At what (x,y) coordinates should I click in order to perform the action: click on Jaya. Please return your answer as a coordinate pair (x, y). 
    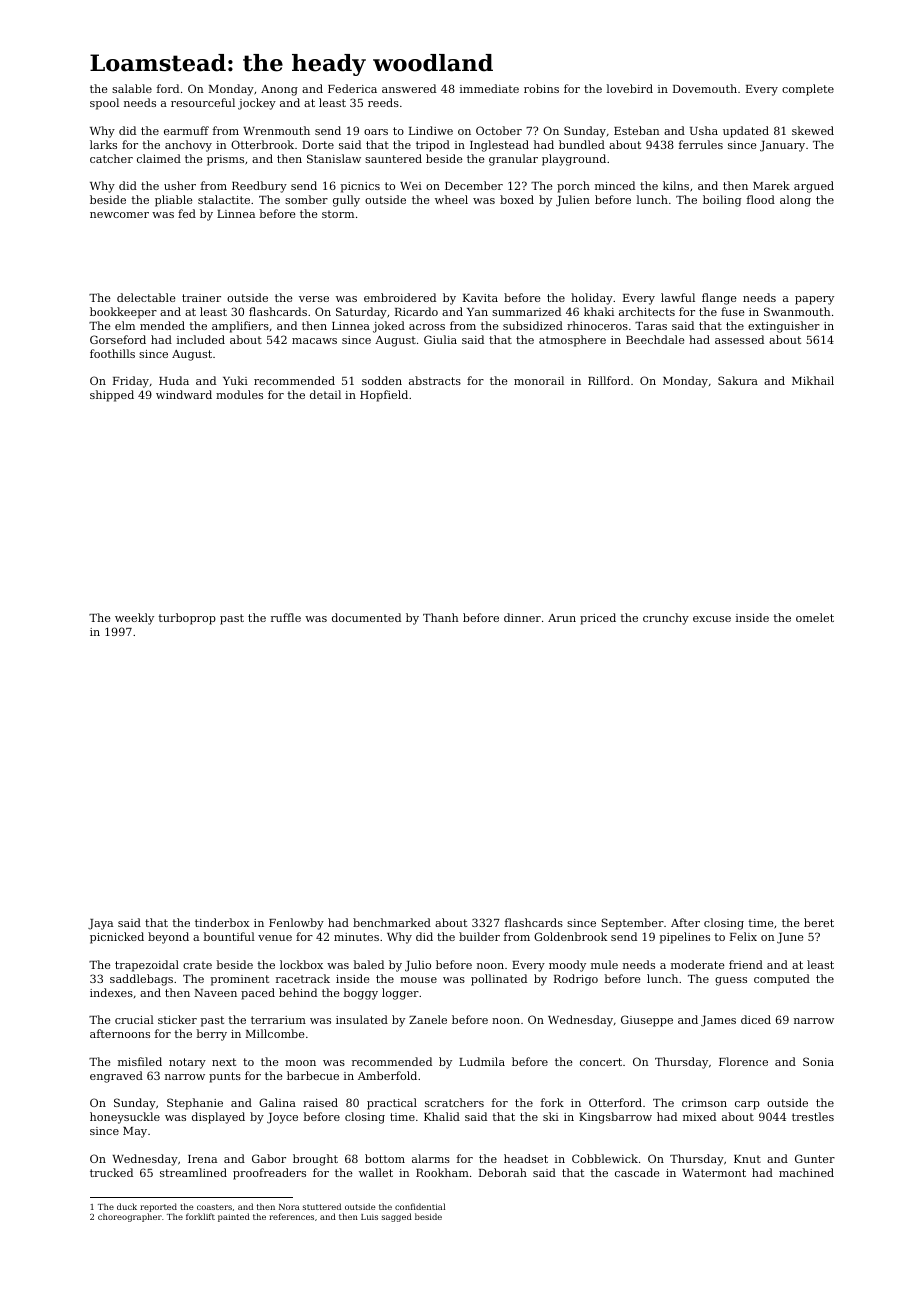
    Looking at the image, I should click on (100, 924).
